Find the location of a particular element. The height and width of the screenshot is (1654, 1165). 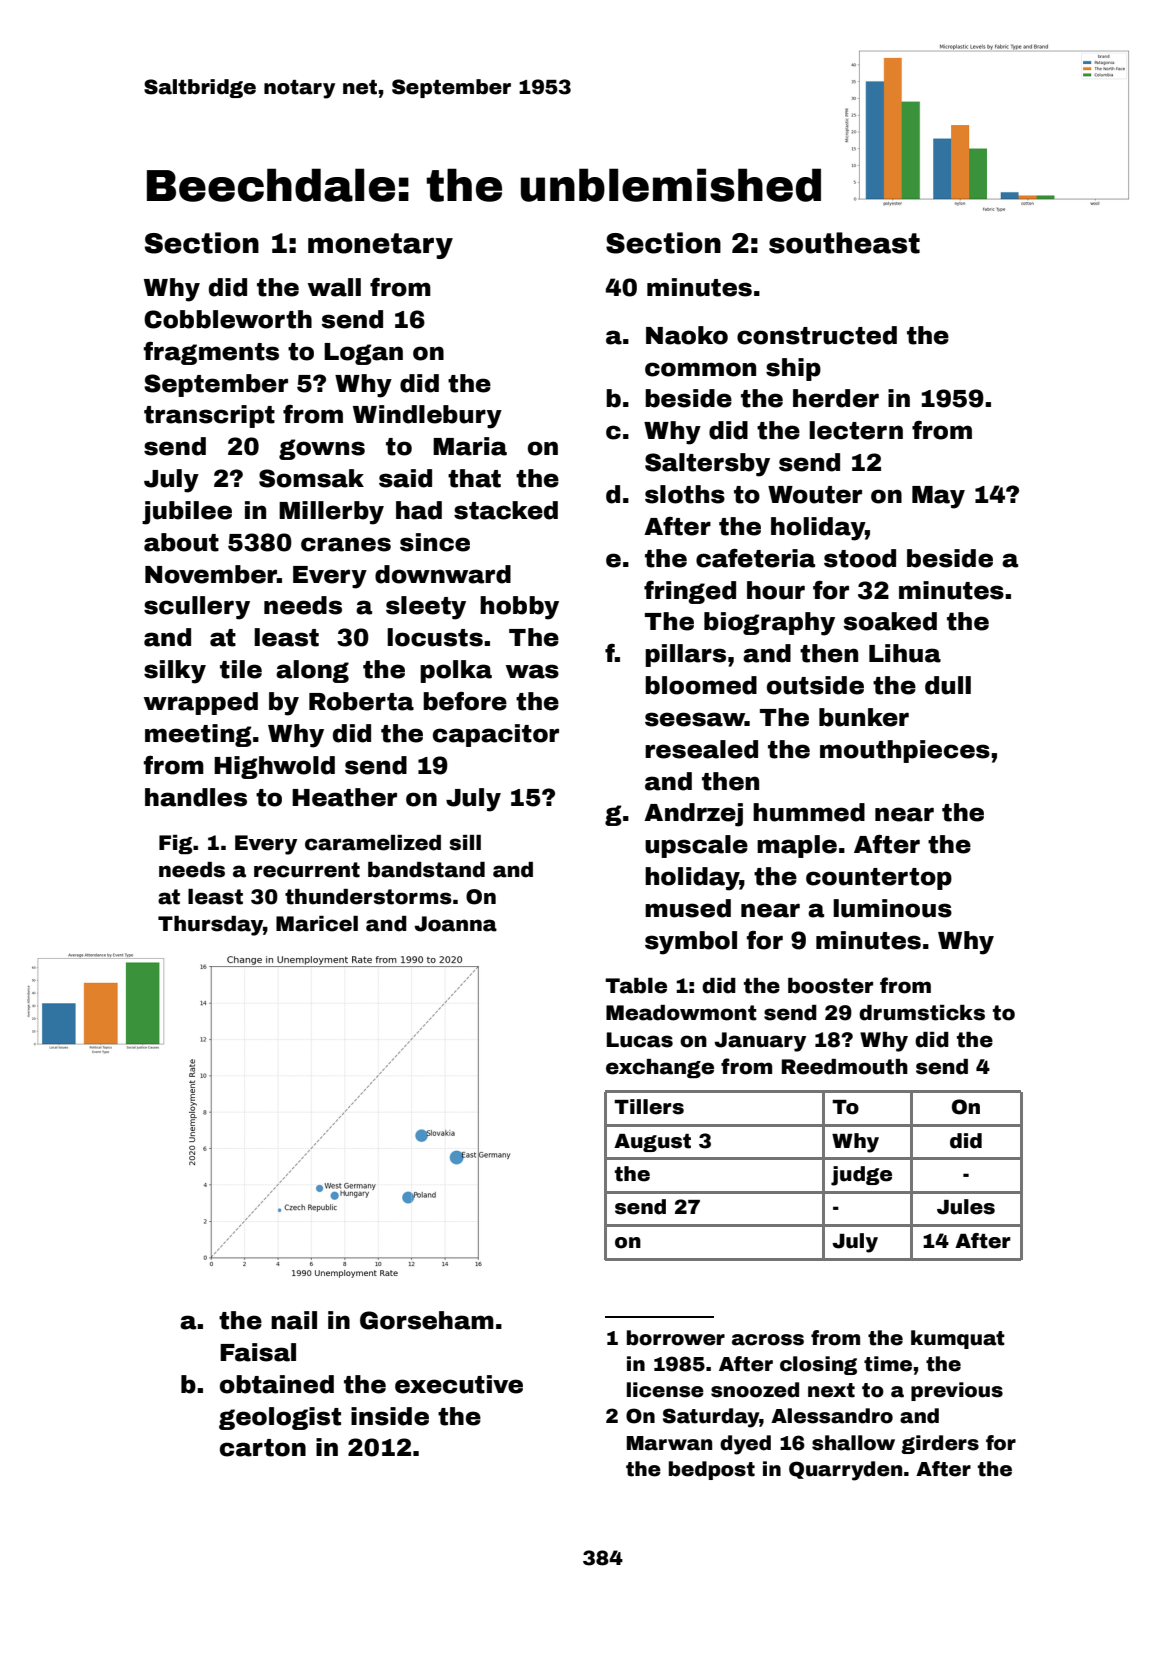

mouthpieces is located at coordinates (905, 751).
